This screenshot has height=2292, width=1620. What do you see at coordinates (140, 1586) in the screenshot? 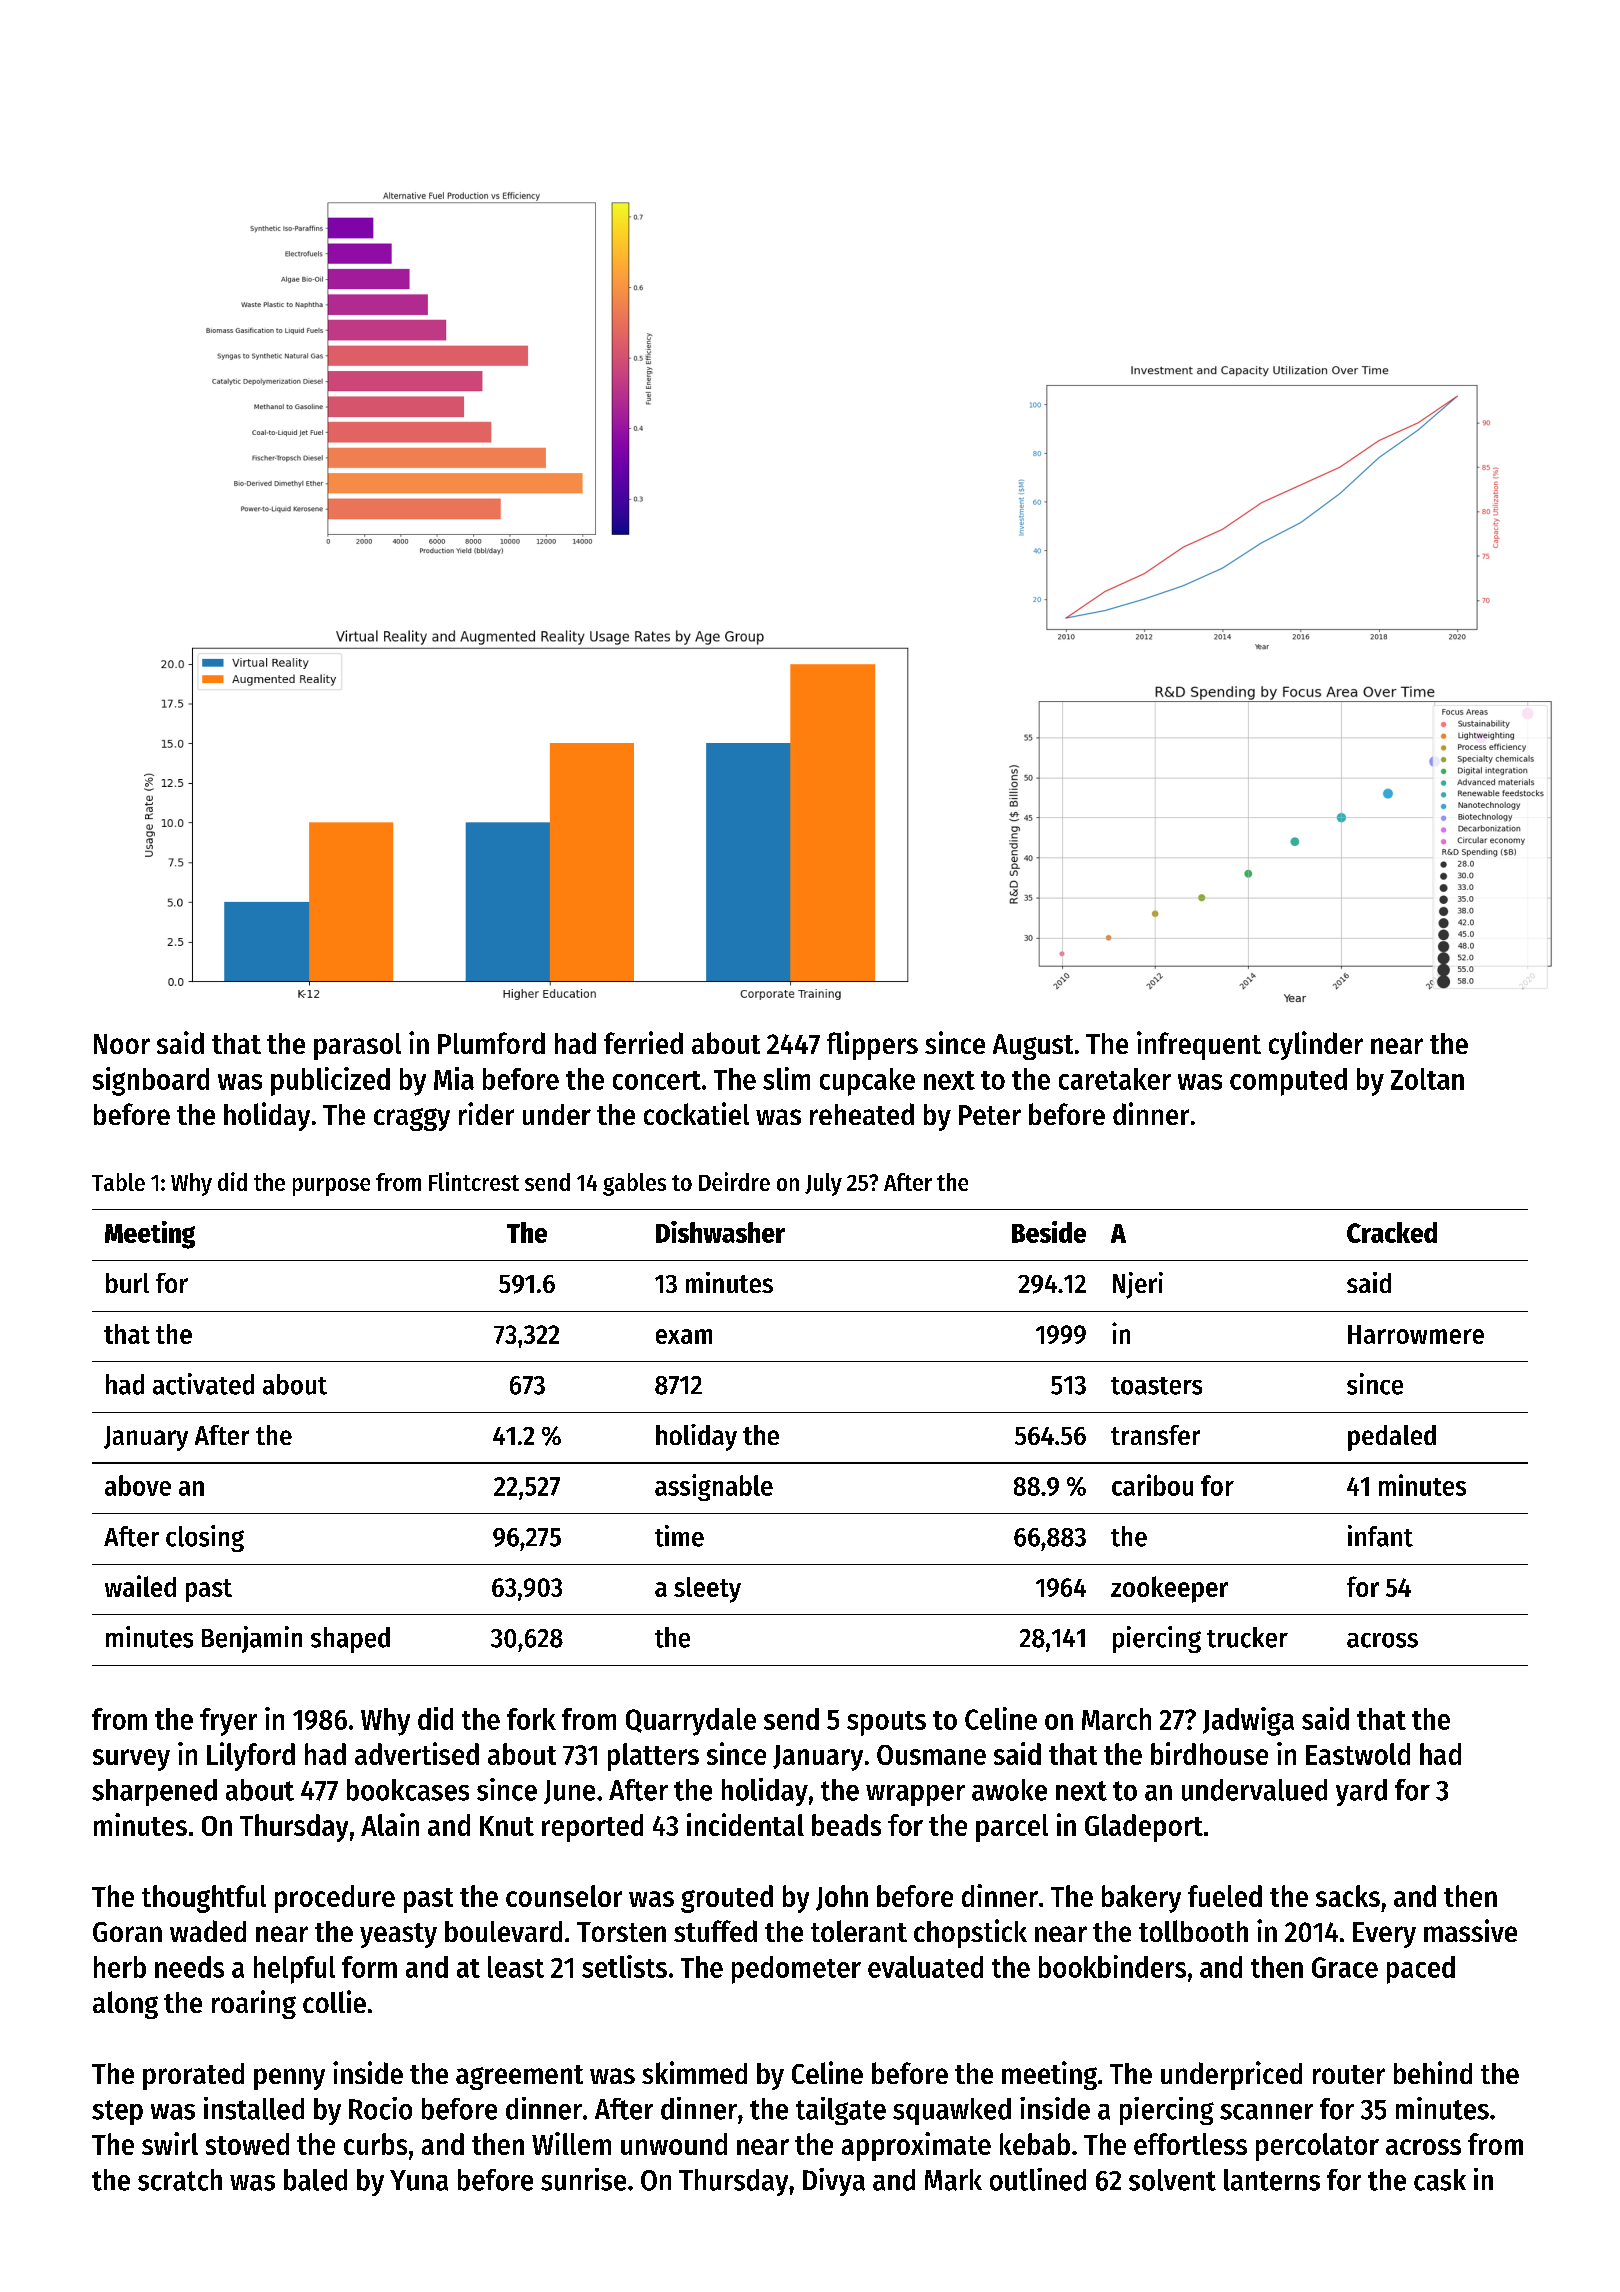
I see `wailed` at bounding box center [140, 1586].
